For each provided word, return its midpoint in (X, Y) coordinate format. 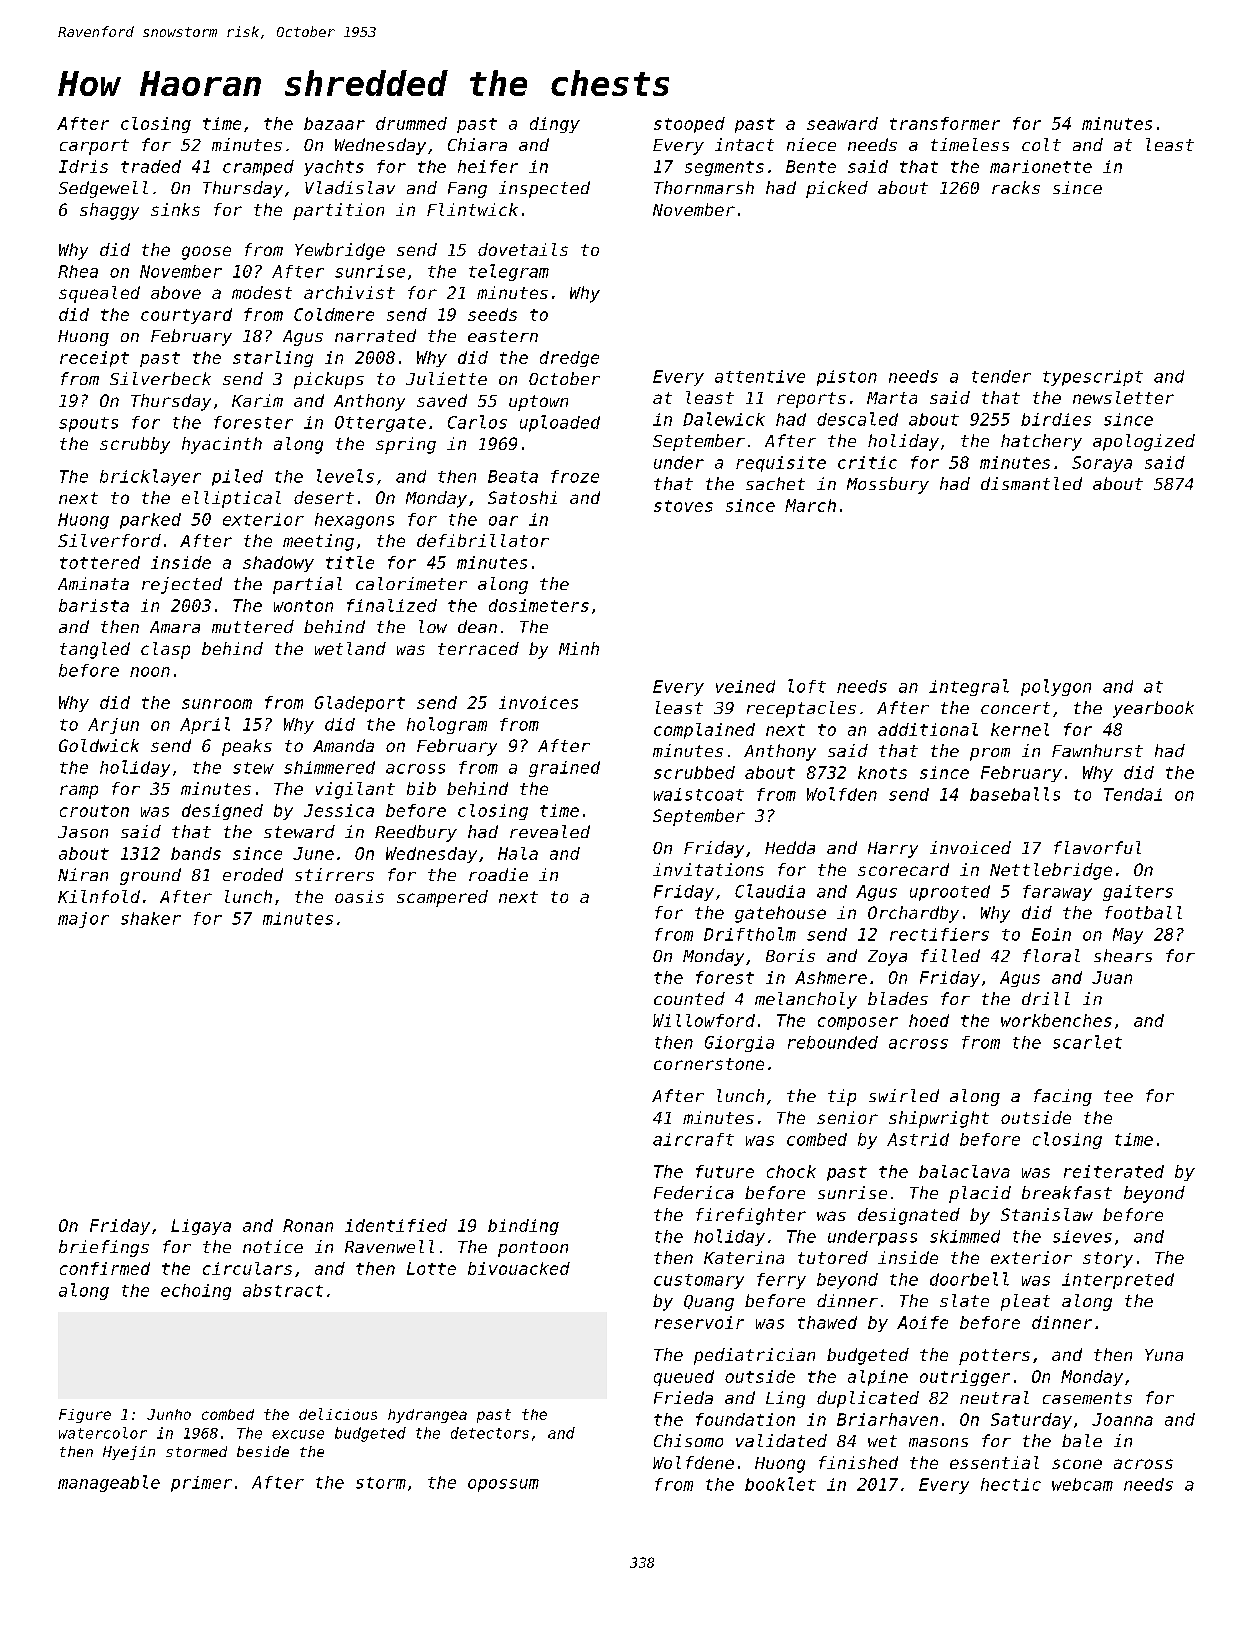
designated (909, 1216)
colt (1041, 144)
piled (237, 477)
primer (201, 1484)
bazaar (334, 123)
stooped (689, 125)
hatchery (1041, 442)
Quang (709, 1303)
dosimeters (539, 605)
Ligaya (201, 1227)
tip (842, 1097)
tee (1118, 1096)
